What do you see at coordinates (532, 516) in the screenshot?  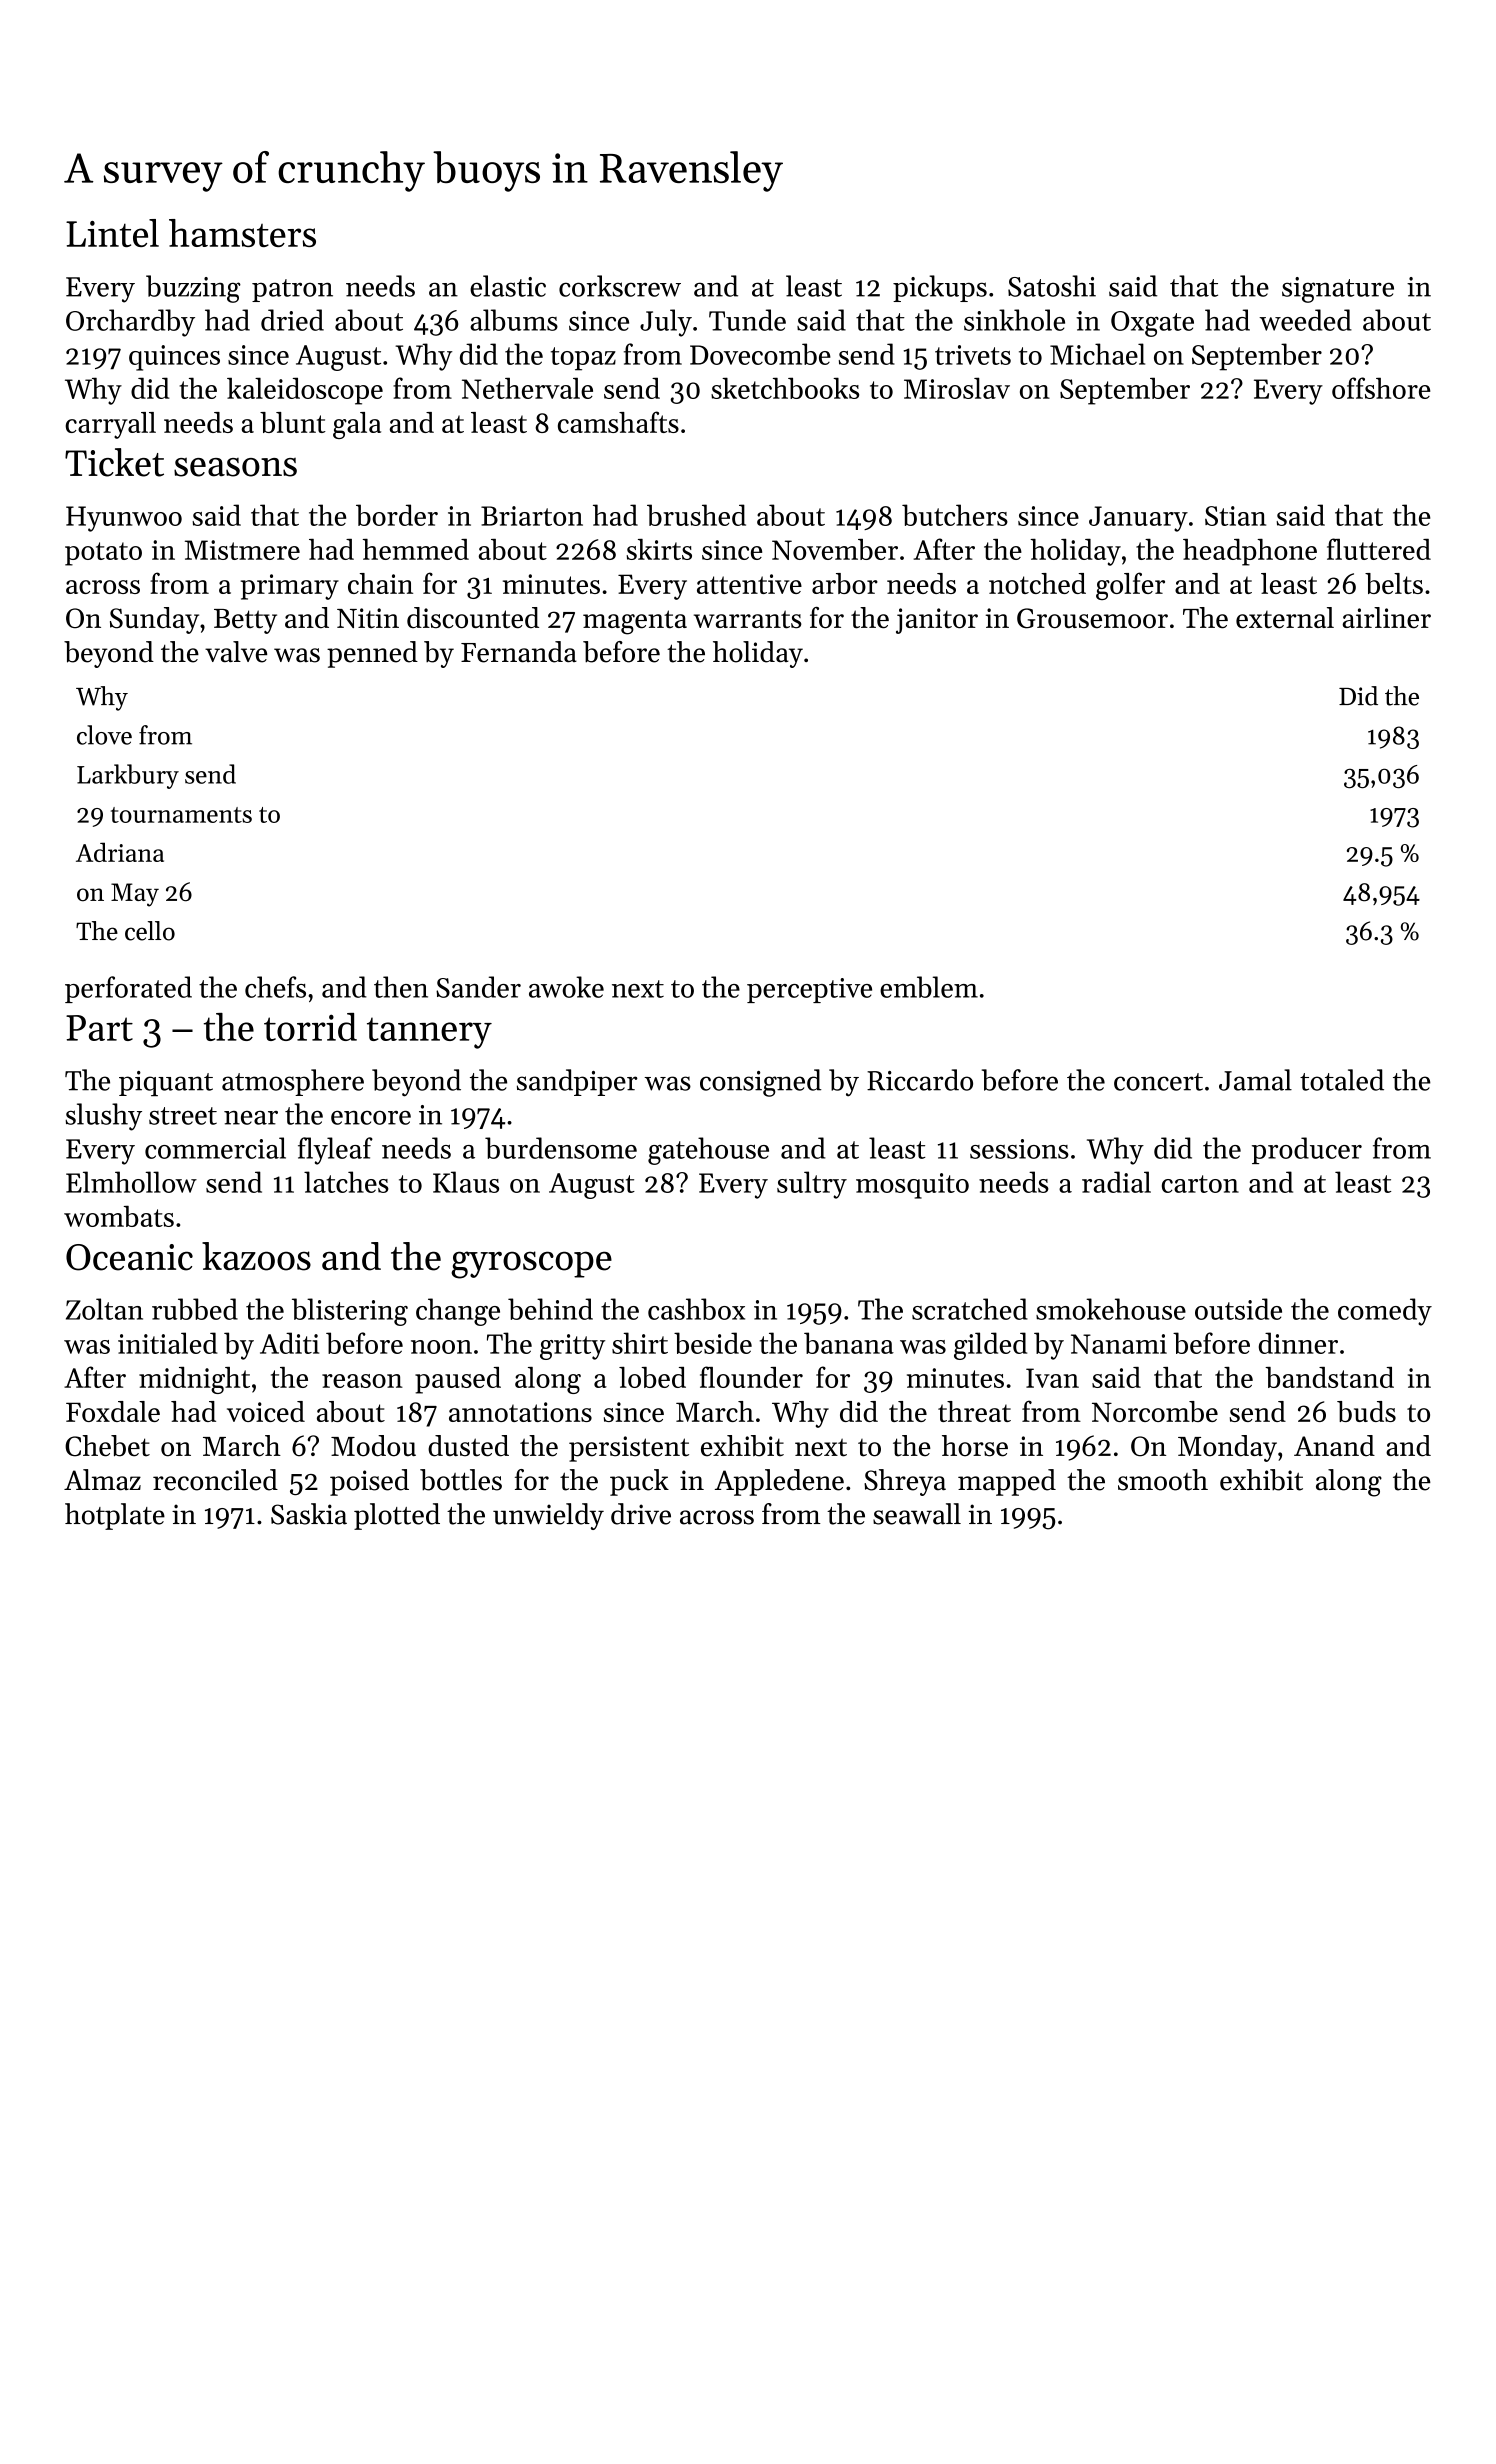 I see `Briarton` at bounding box center [532, 516].
